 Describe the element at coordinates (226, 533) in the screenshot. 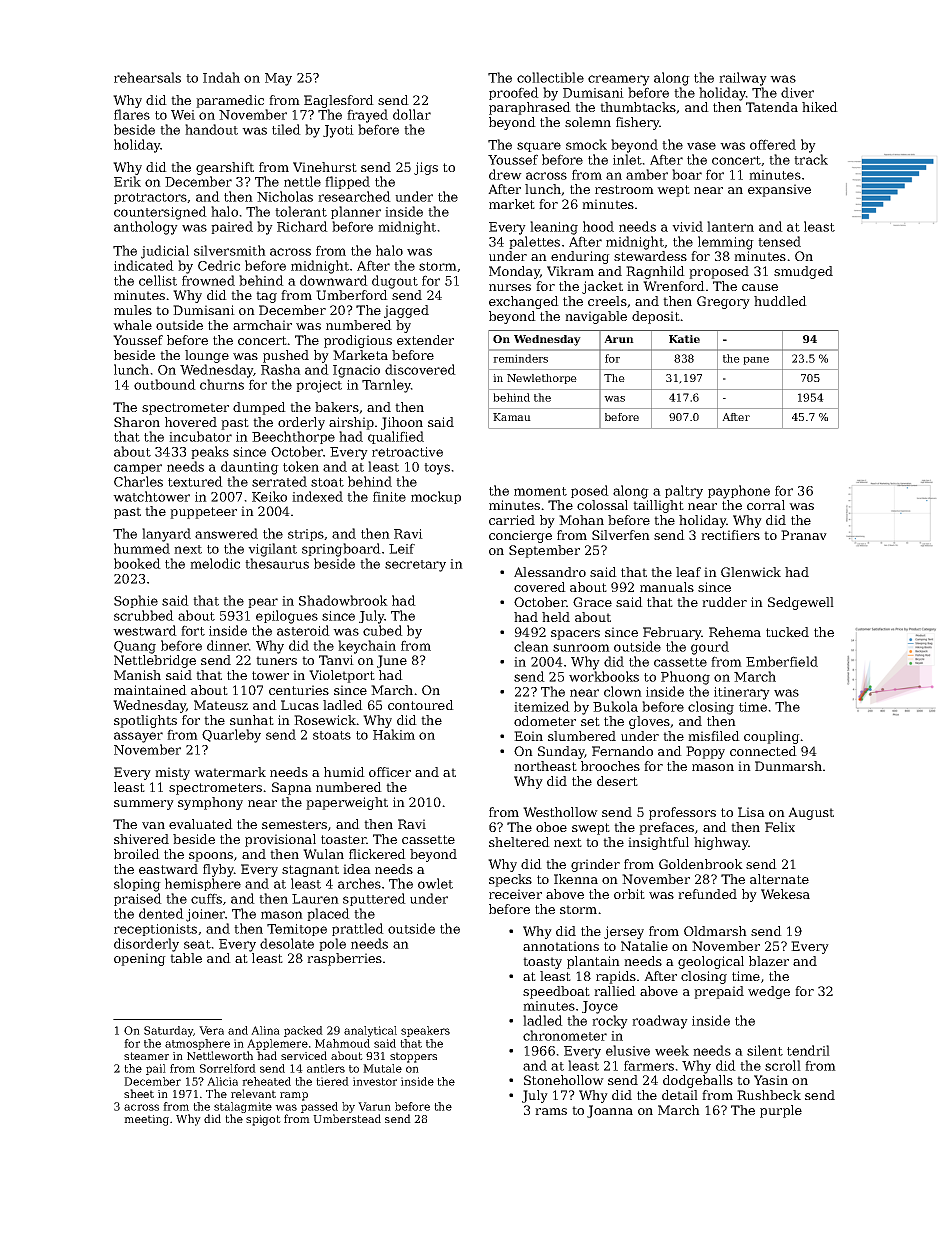

I see `answered` at that location.
